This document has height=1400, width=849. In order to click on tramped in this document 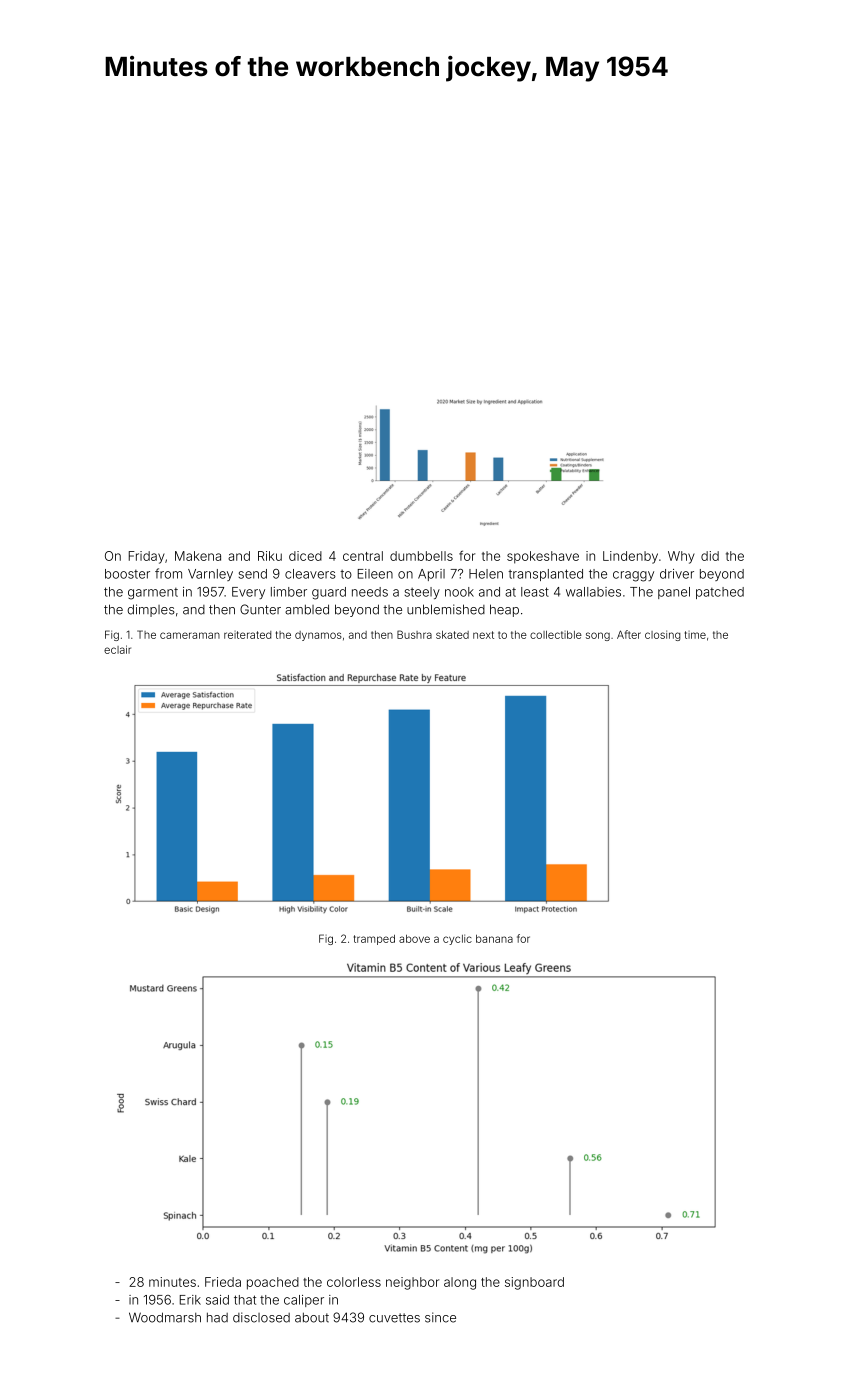, I will do `click(374, 940)`.
